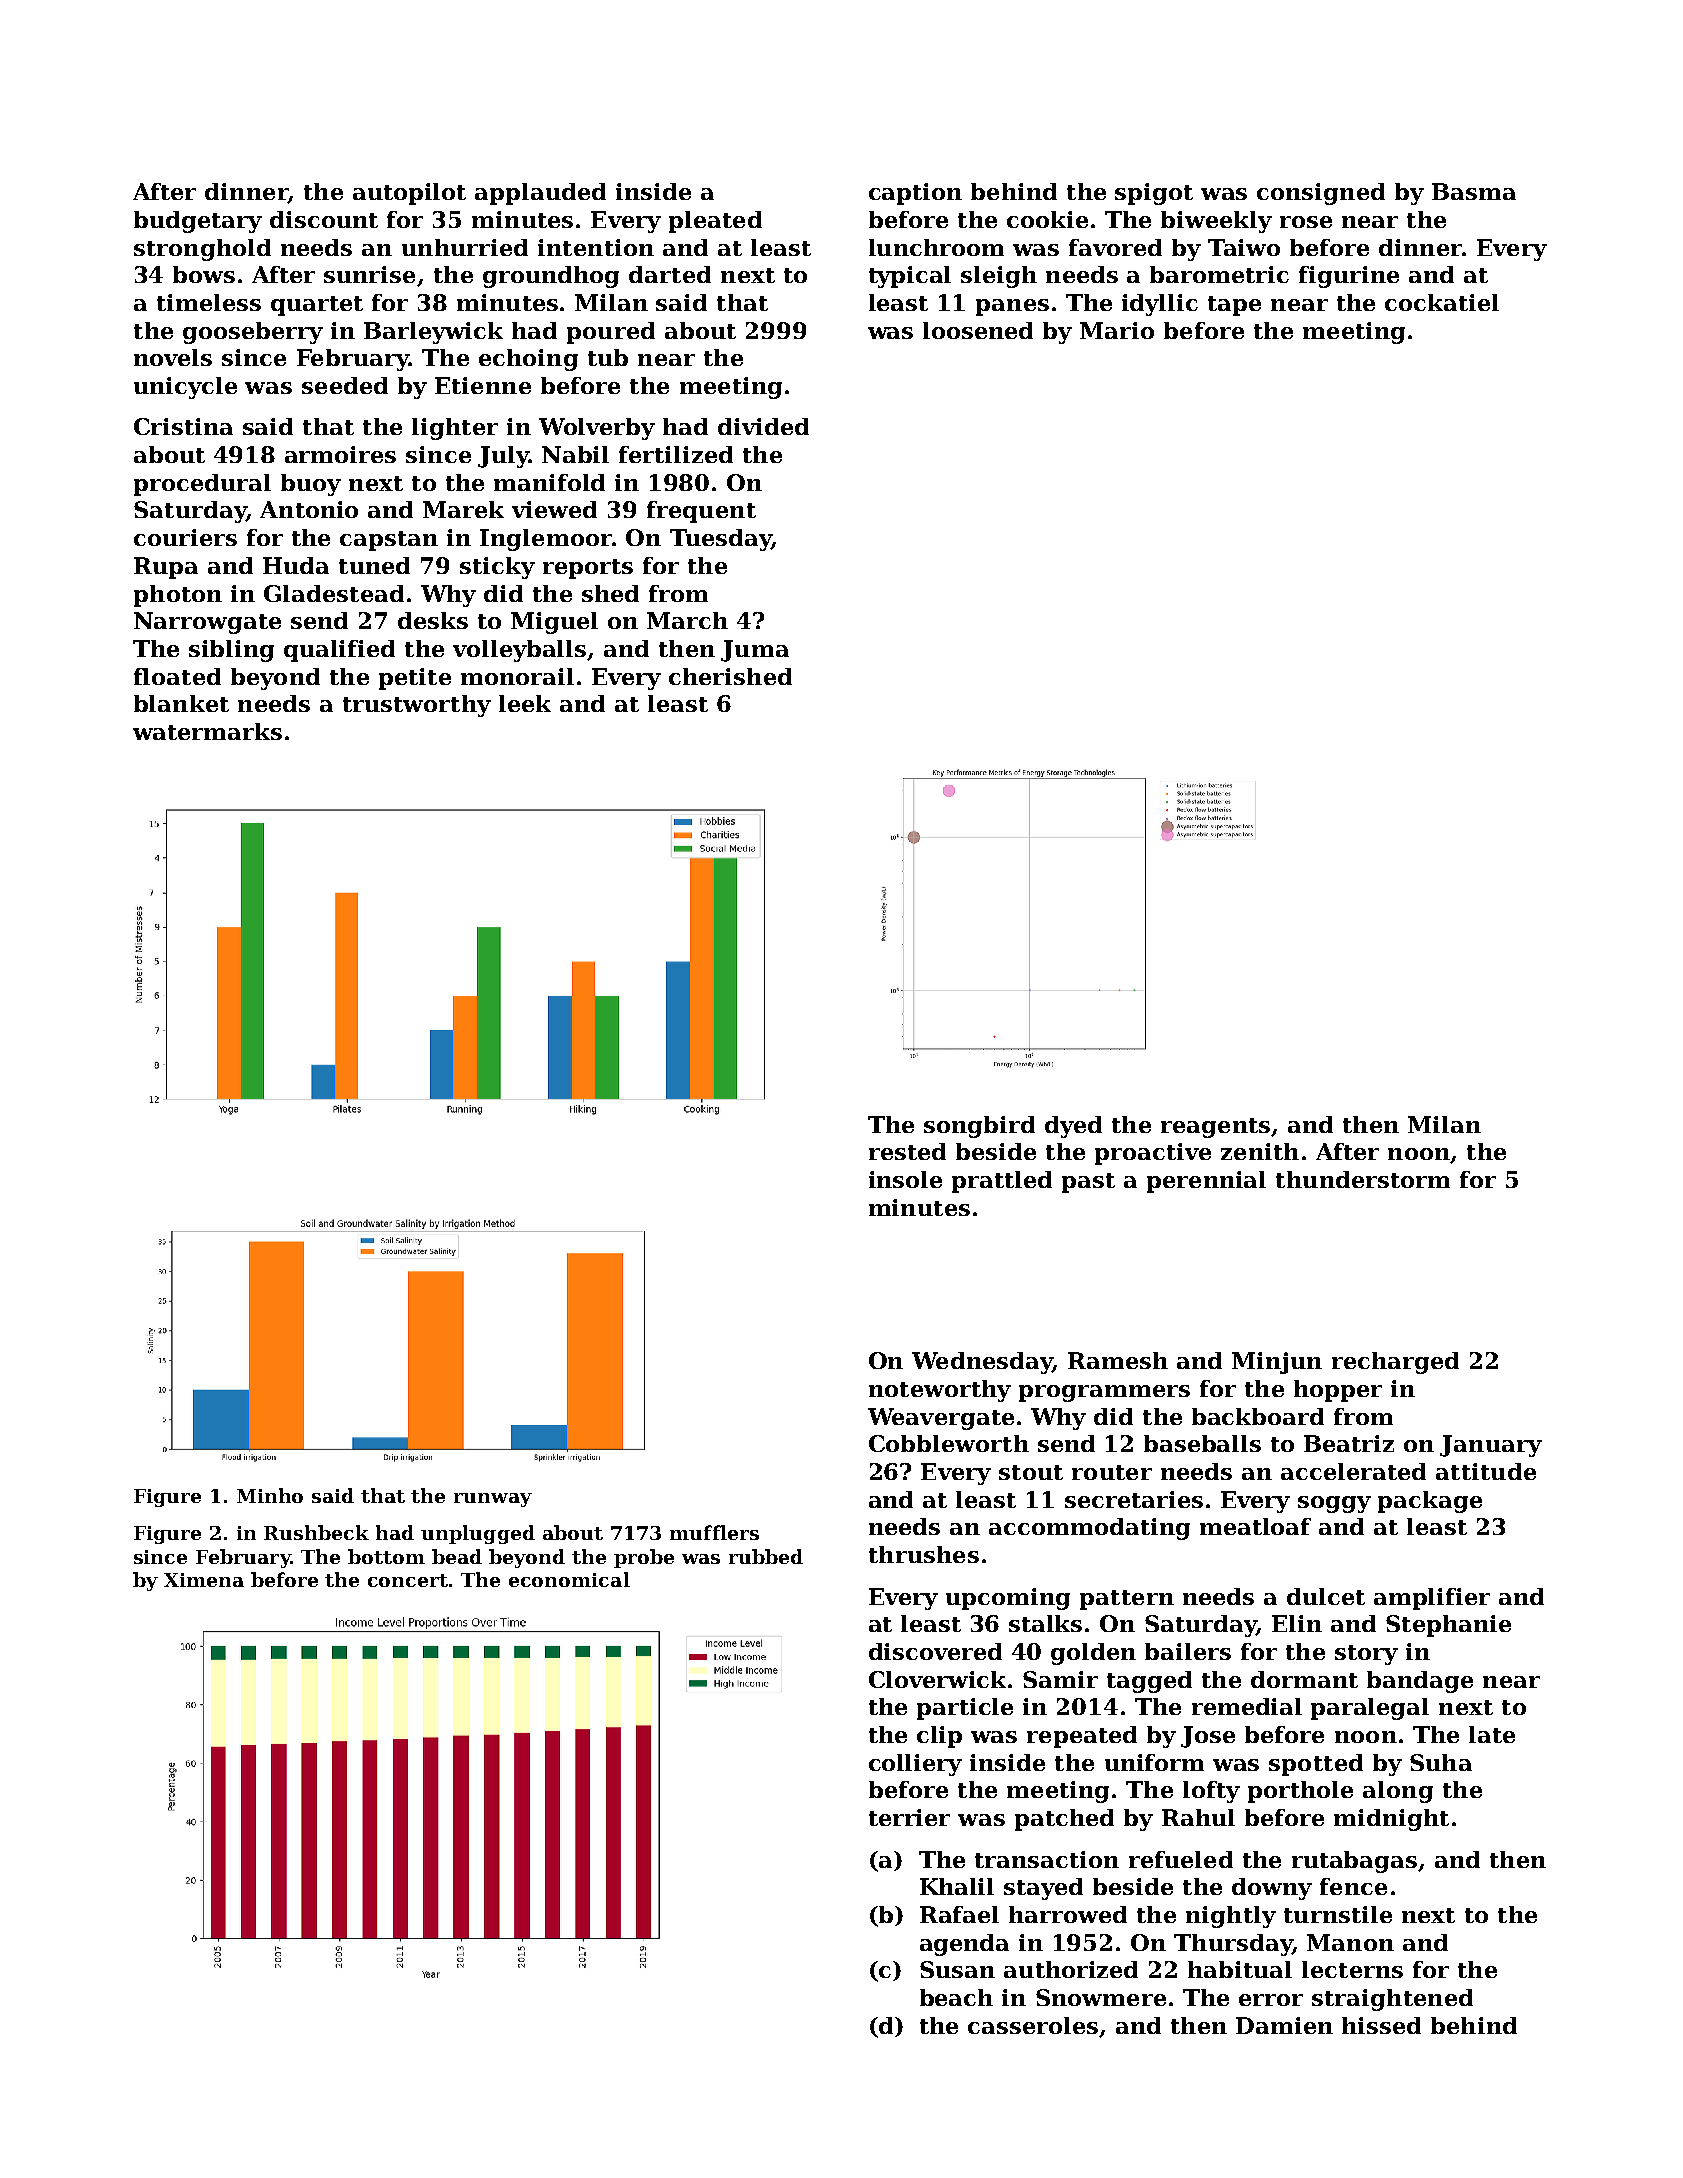 The image size is (1683, 2178). I want to click on lunchroom, so click(936, 247).
